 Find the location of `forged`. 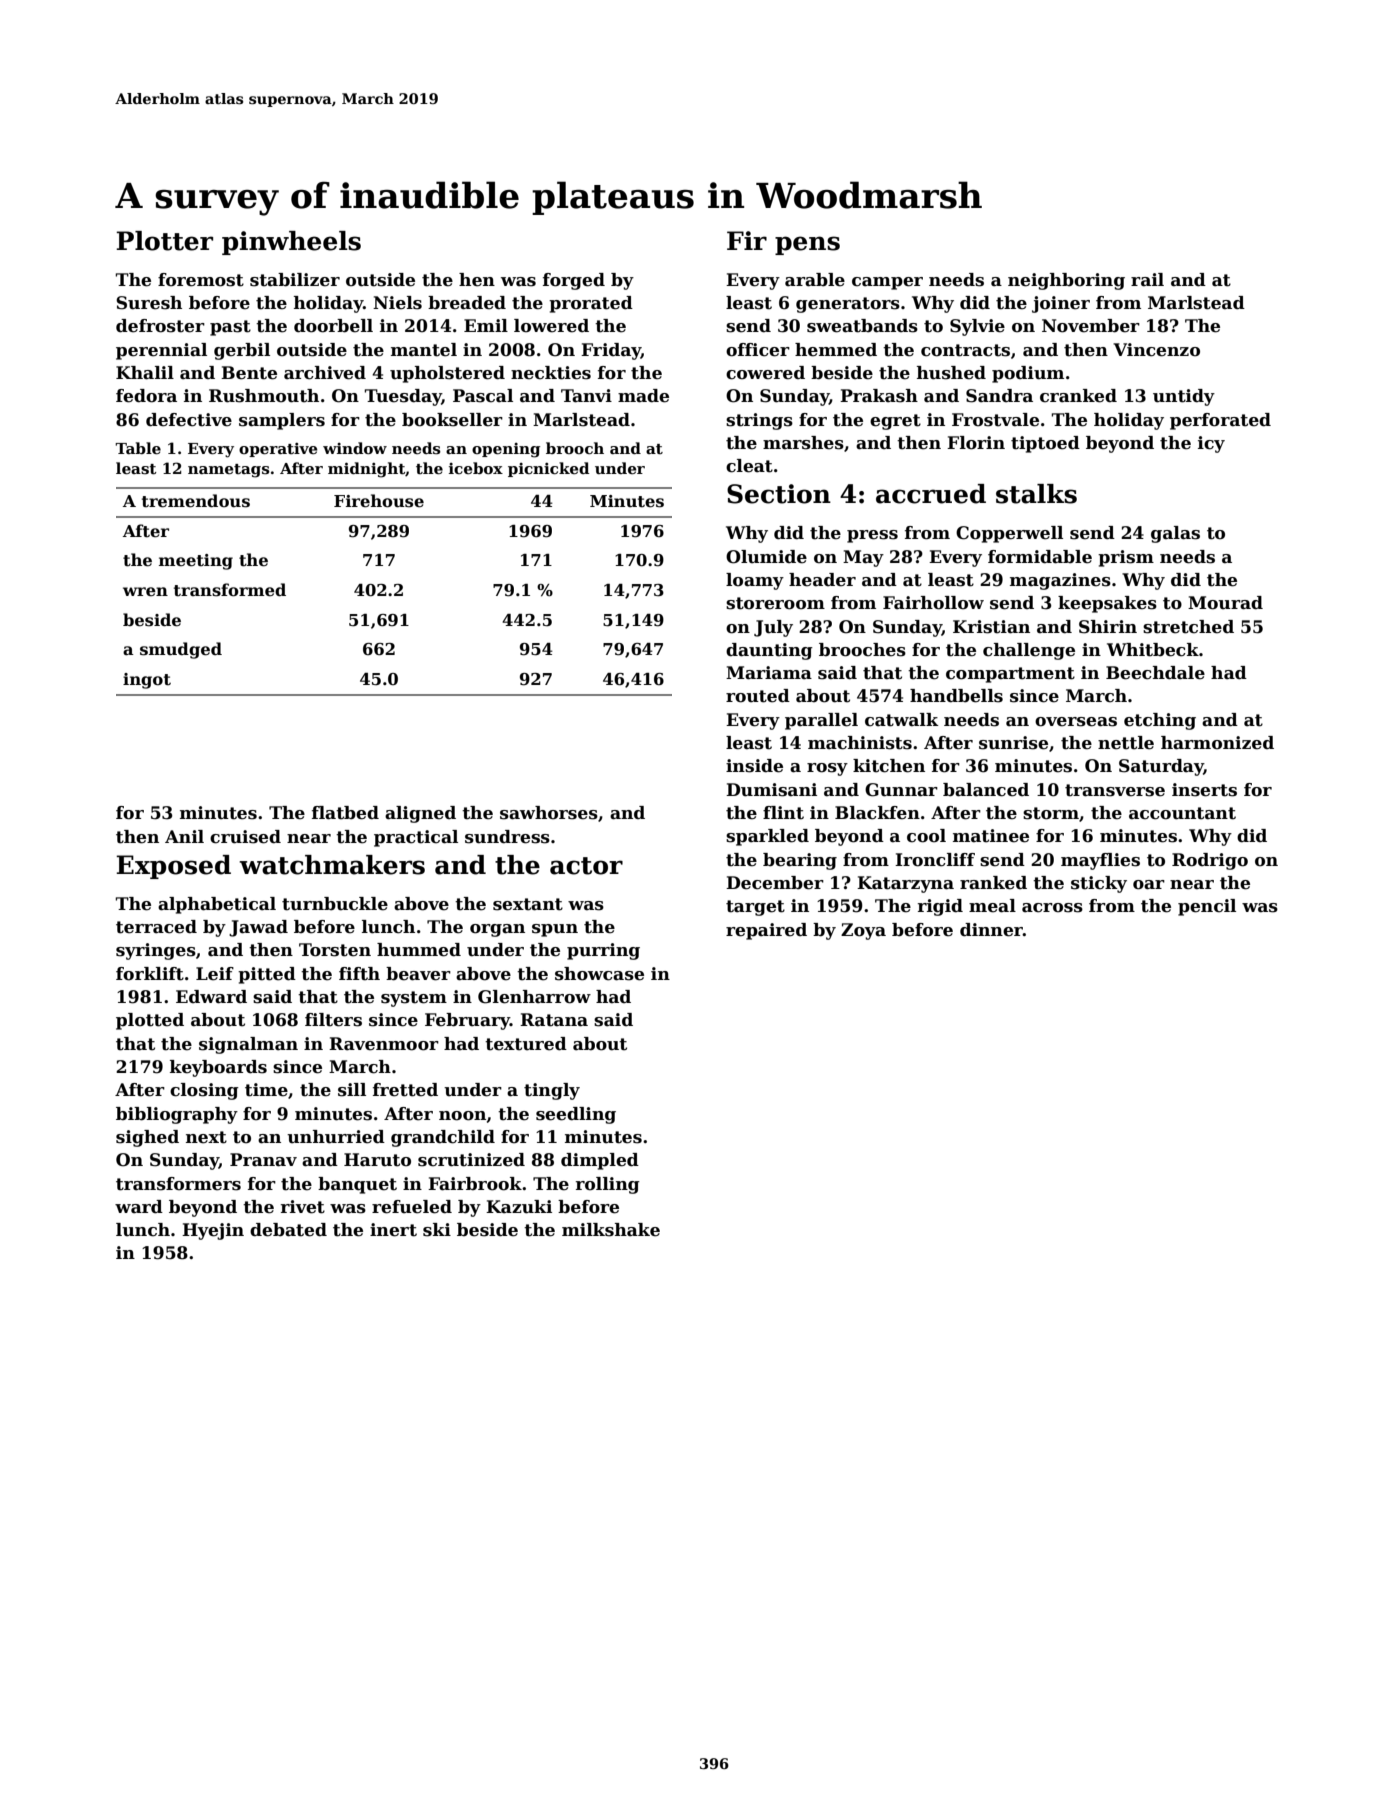

forged is located at coordinates (574, 281).
